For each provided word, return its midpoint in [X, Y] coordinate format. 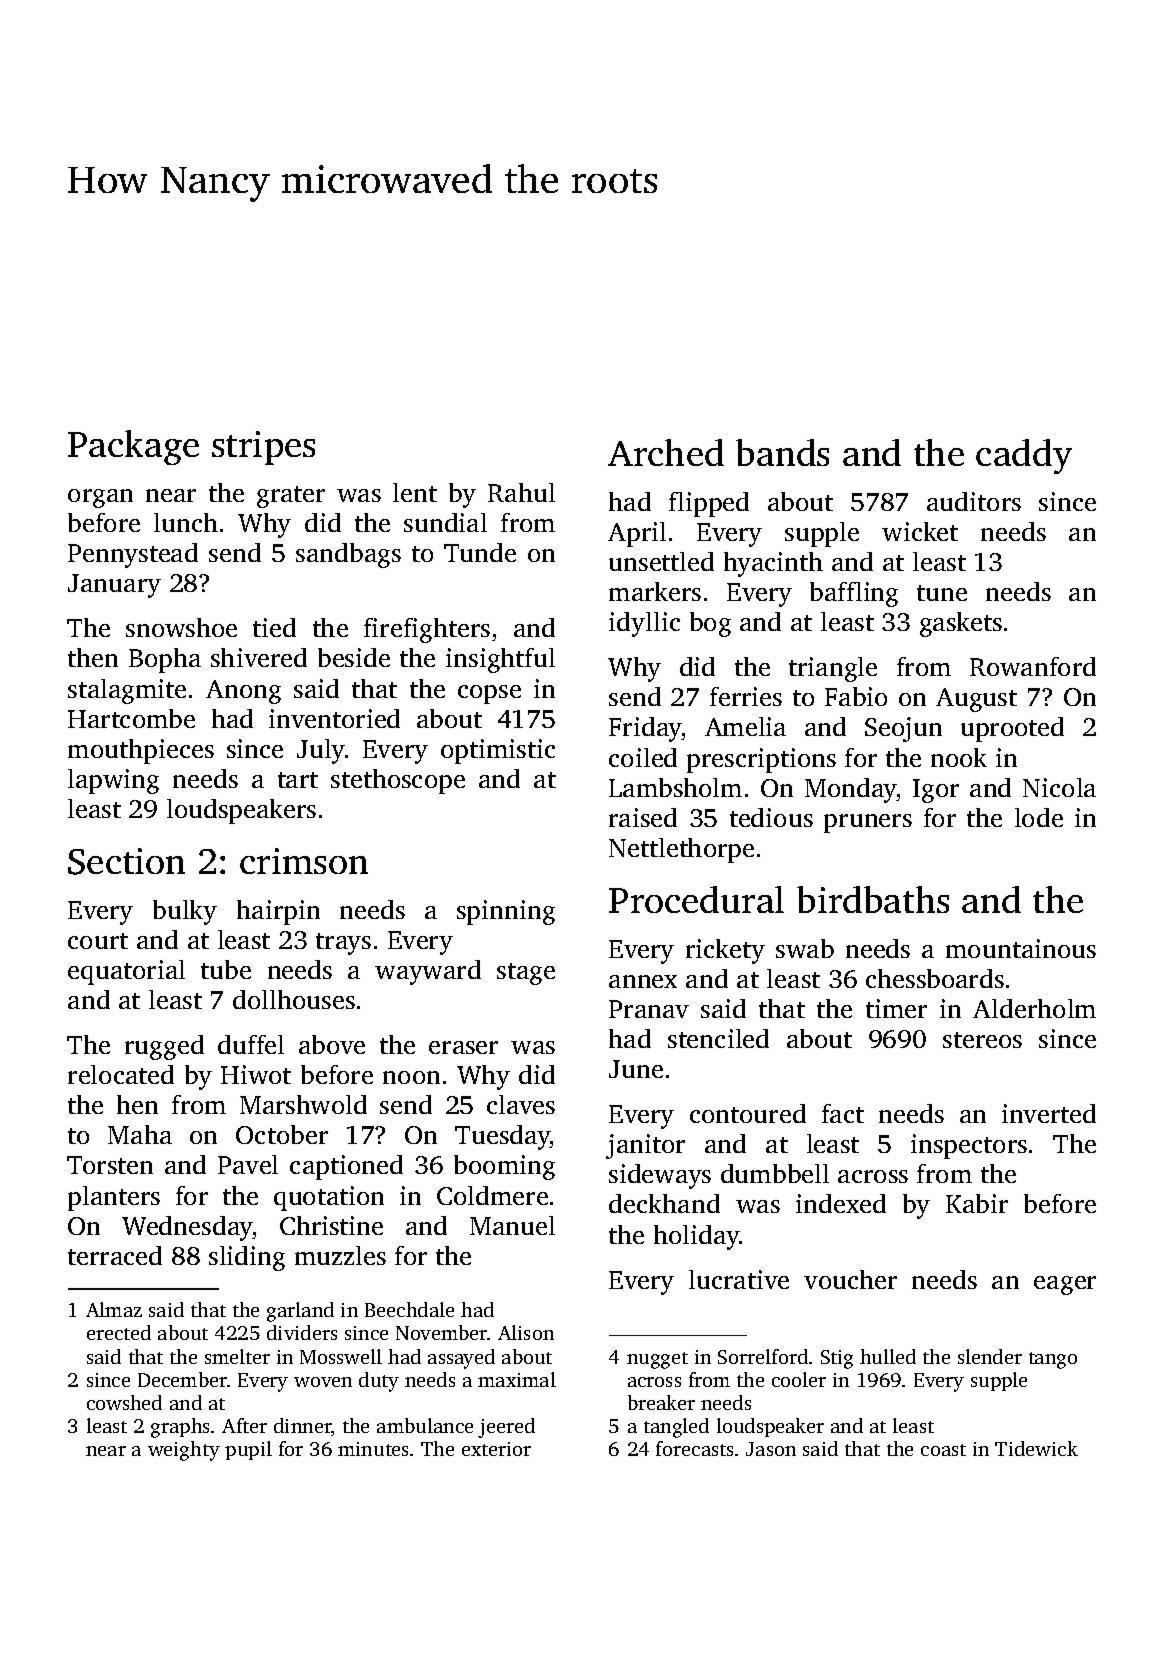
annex [643, 981]
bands [782, 452]
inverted [1049, 1113]
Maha [140, 1134]
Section [126, 861]
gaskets [961, 624]
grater [291, 497]
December [182, 1379]
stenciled [718, 1038]
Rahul [521, 492]
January [114, 586]
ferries [746, 696]
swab [805, 948]
